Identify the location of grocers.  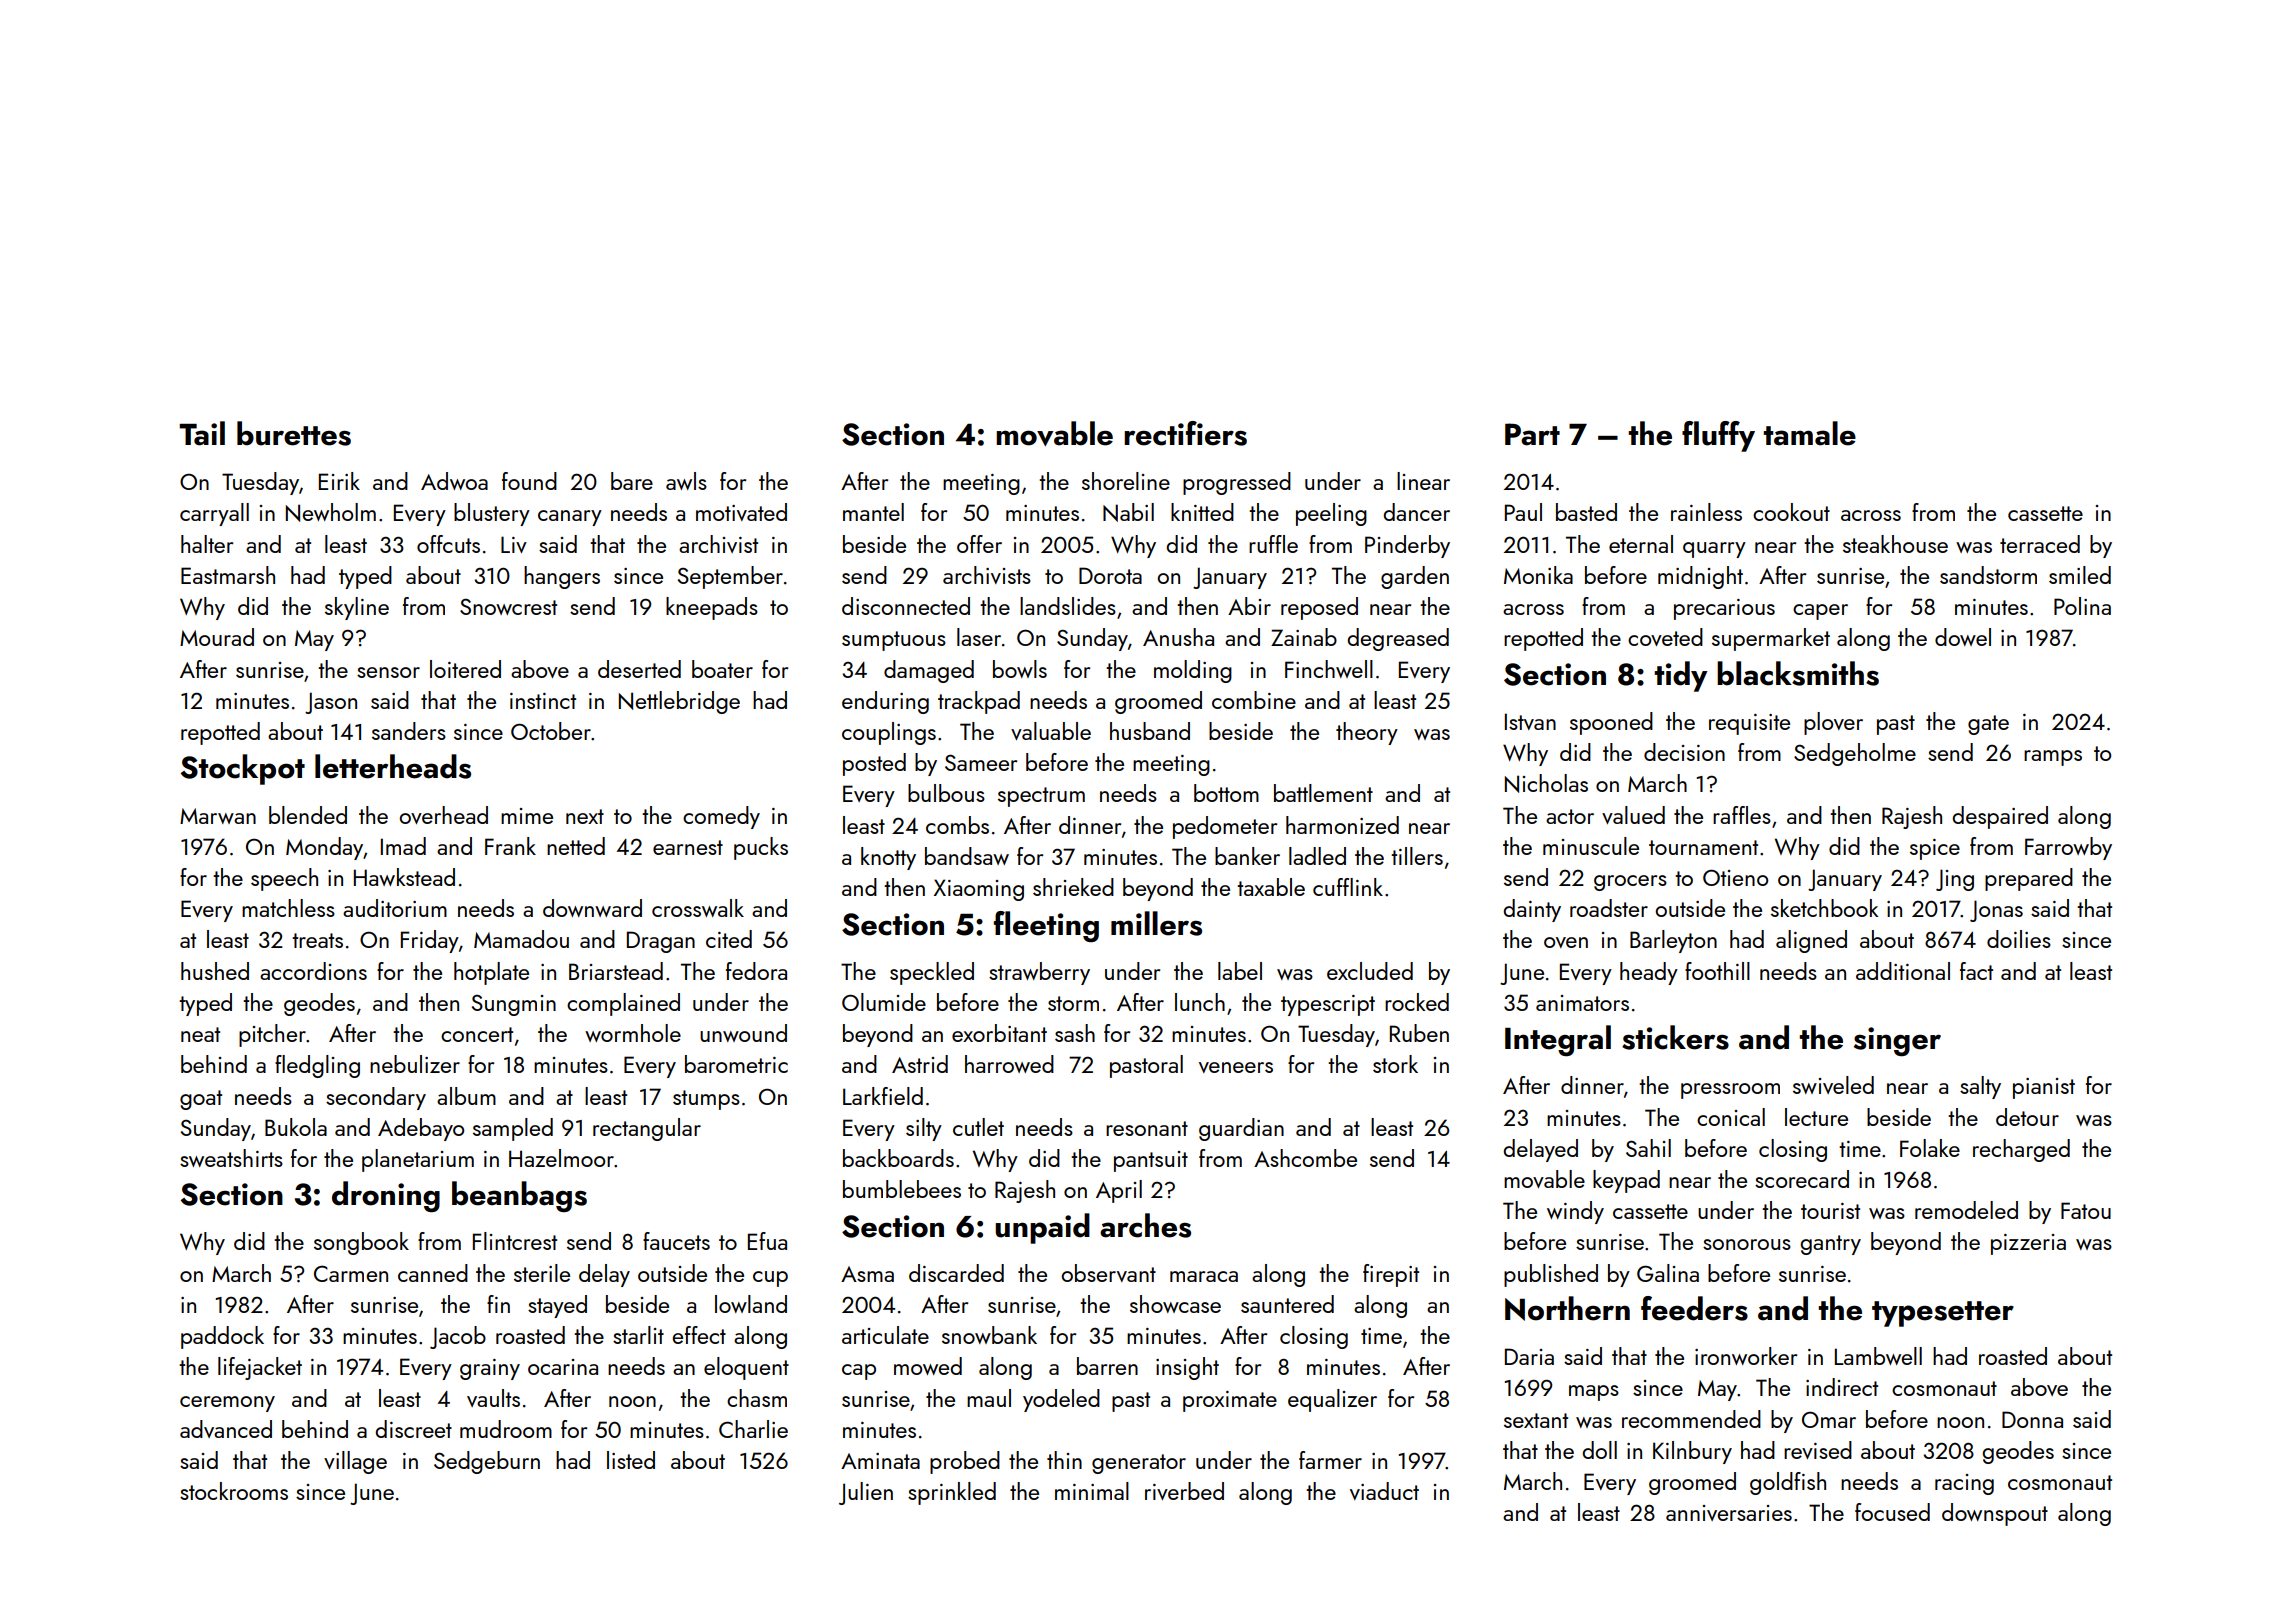
(1630, 883).
